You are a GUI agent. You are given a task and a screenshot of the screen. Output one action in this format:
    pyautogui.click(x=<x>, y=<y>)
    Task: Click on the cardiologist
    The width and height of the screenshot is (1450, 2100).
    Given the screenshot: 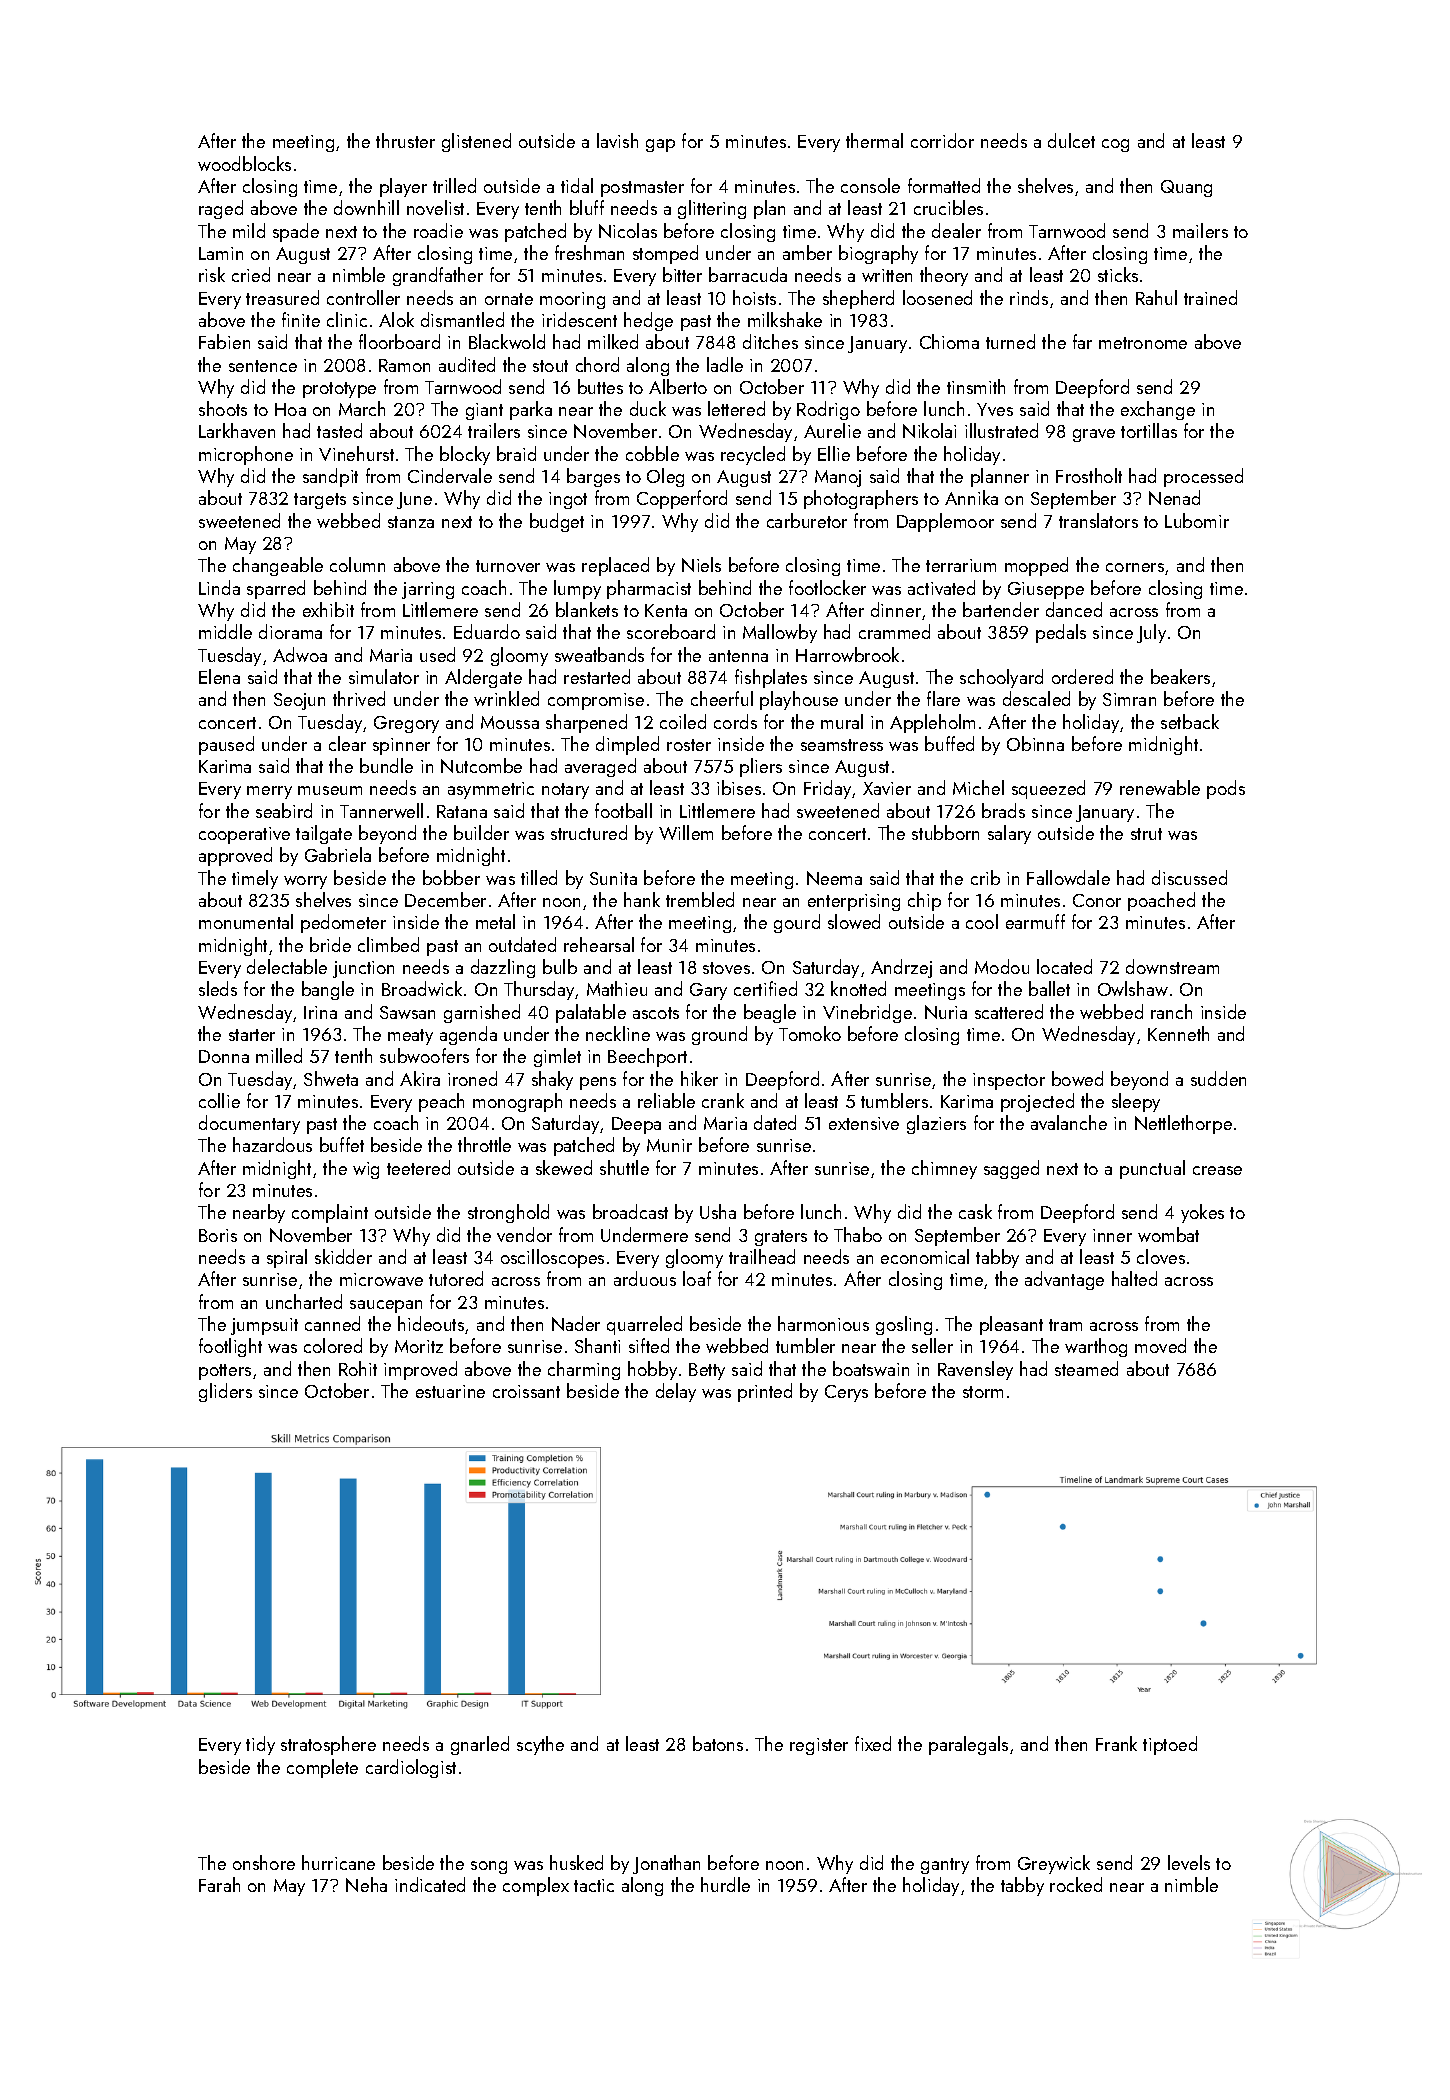 What is the action you would take?
    pyautogui.click(x=411, y=1768)
